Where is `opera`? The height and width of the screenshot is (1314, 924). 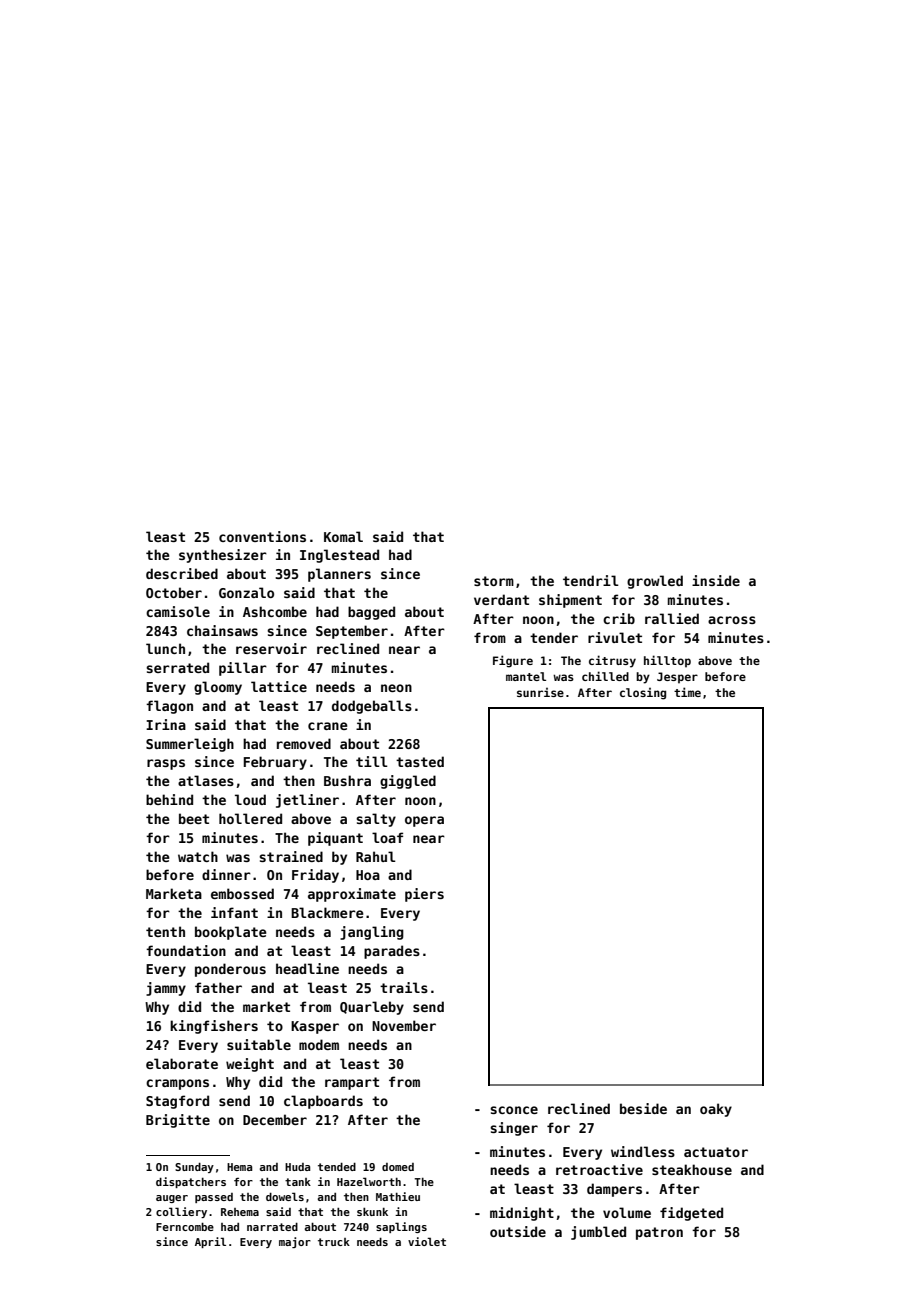
opera is located at coordinates (424, 821).
